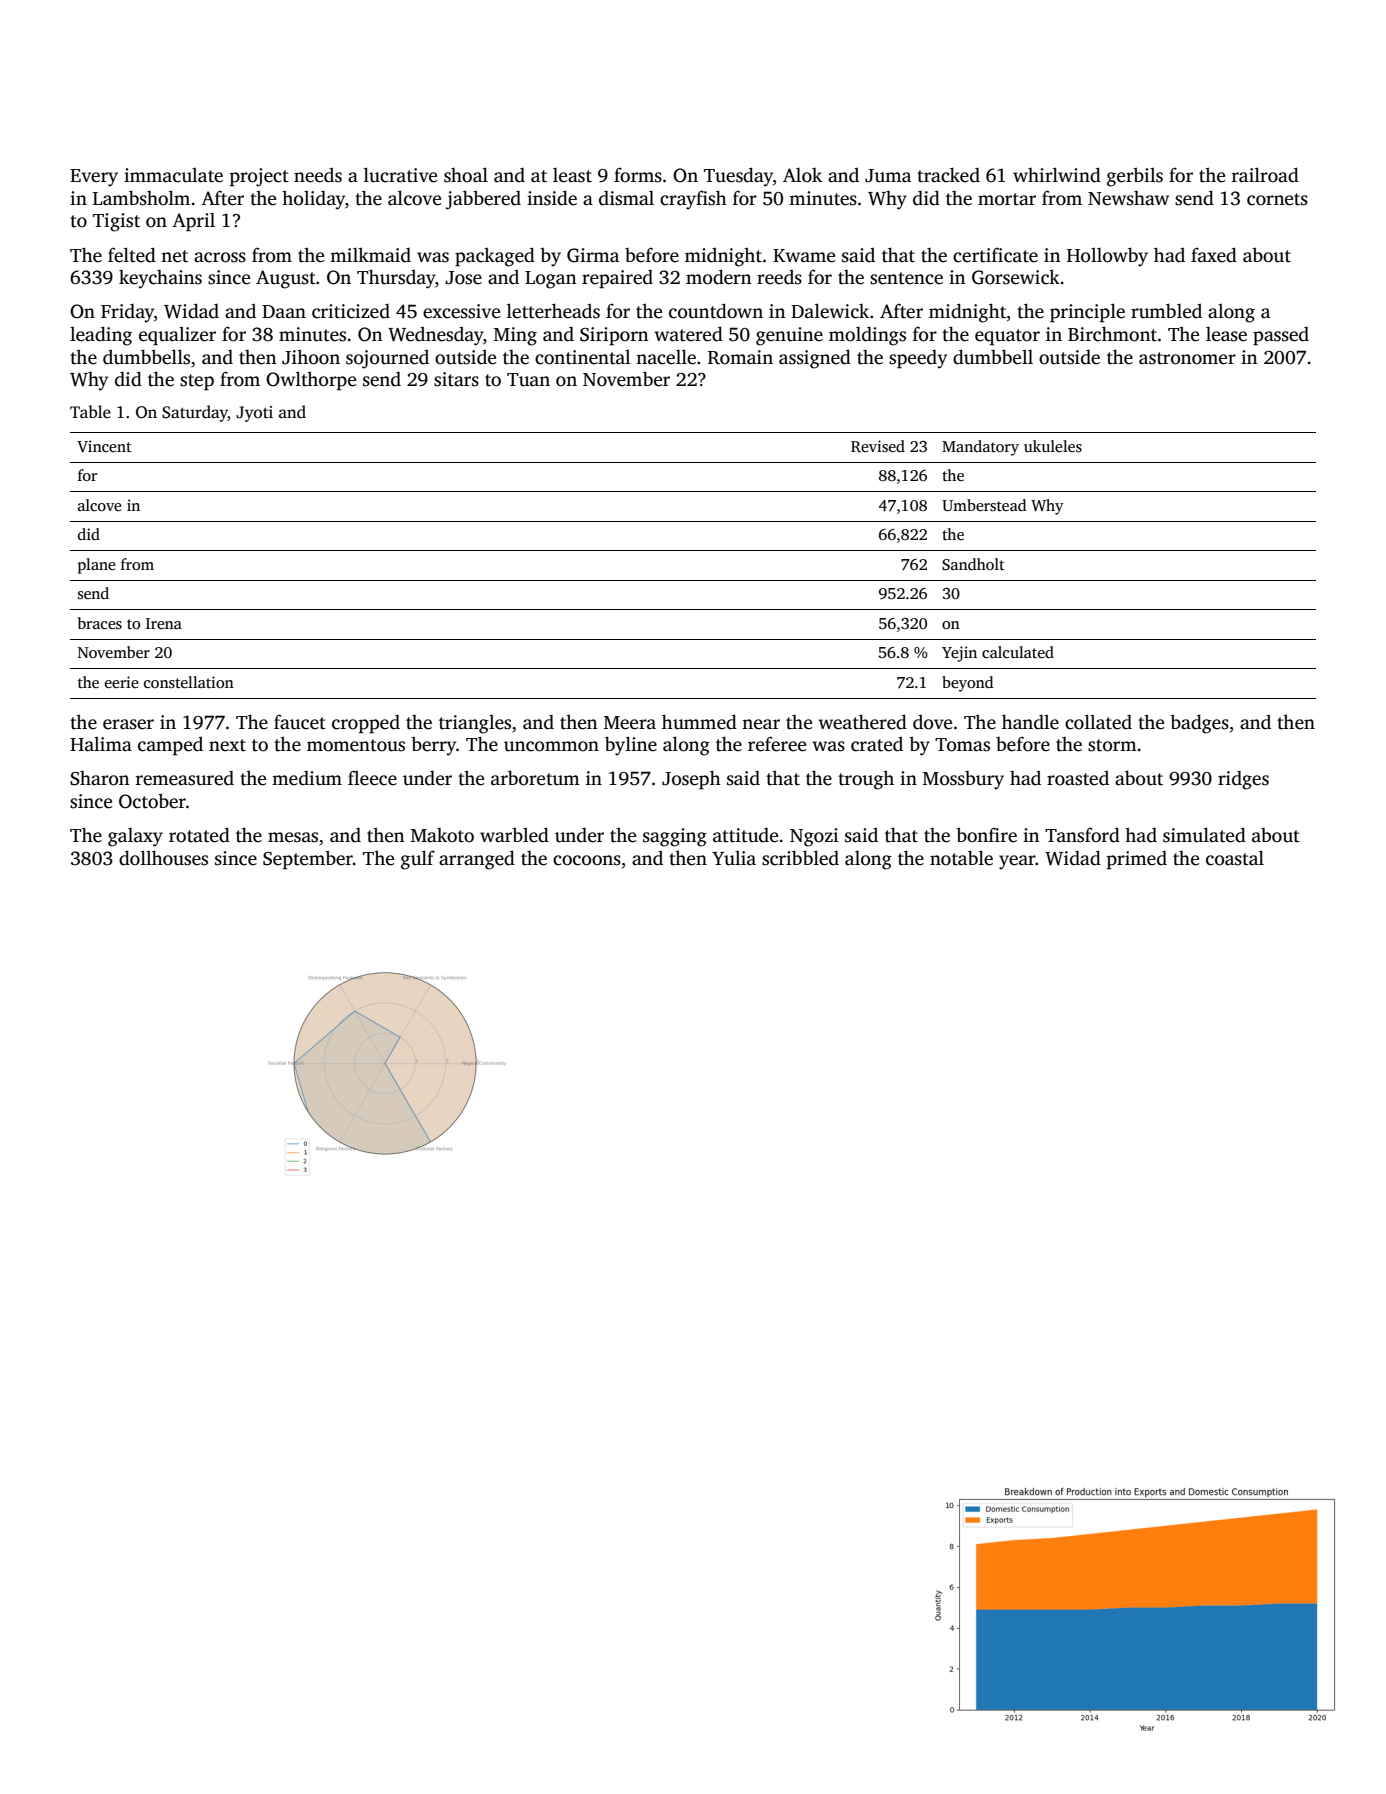 This document has height=1794, width=1386. Describe the element at coordinates (984, 505) in the document. I see `Umberstead` at that location.
